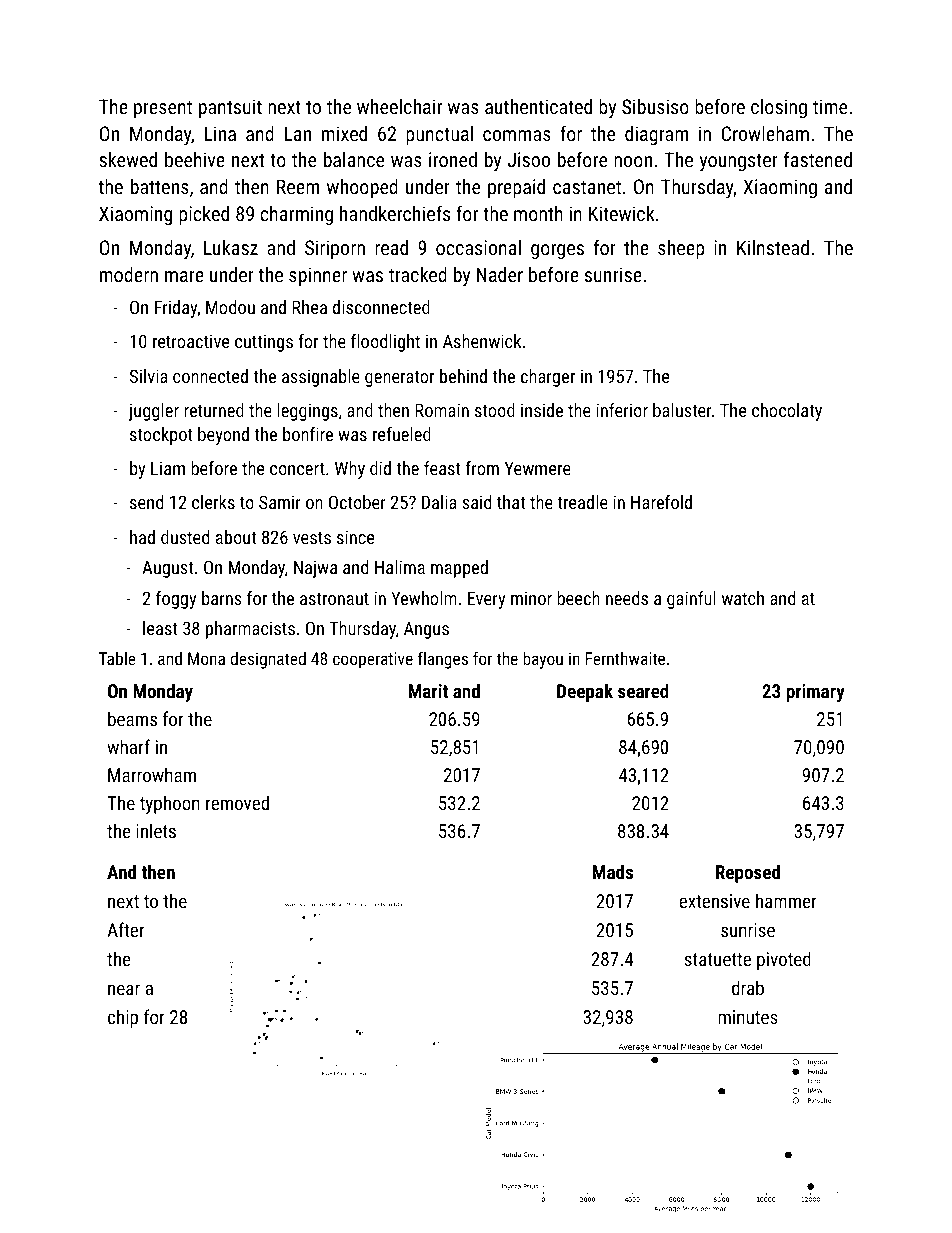  I want to click on Lina, so click(220, 133).
